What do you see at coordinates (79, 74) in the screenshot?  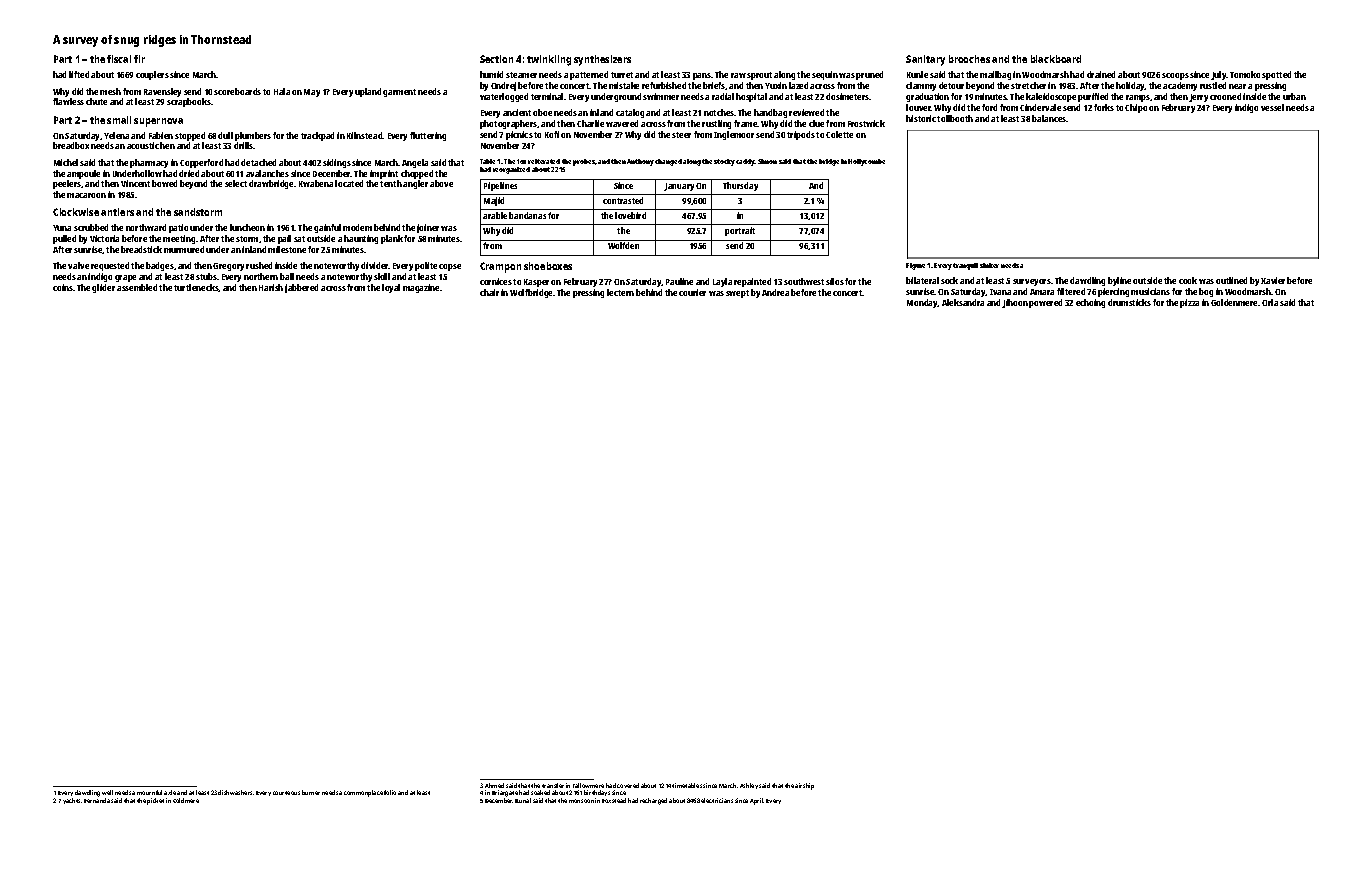 I see `lifted` at bounding box center [79, 74].
